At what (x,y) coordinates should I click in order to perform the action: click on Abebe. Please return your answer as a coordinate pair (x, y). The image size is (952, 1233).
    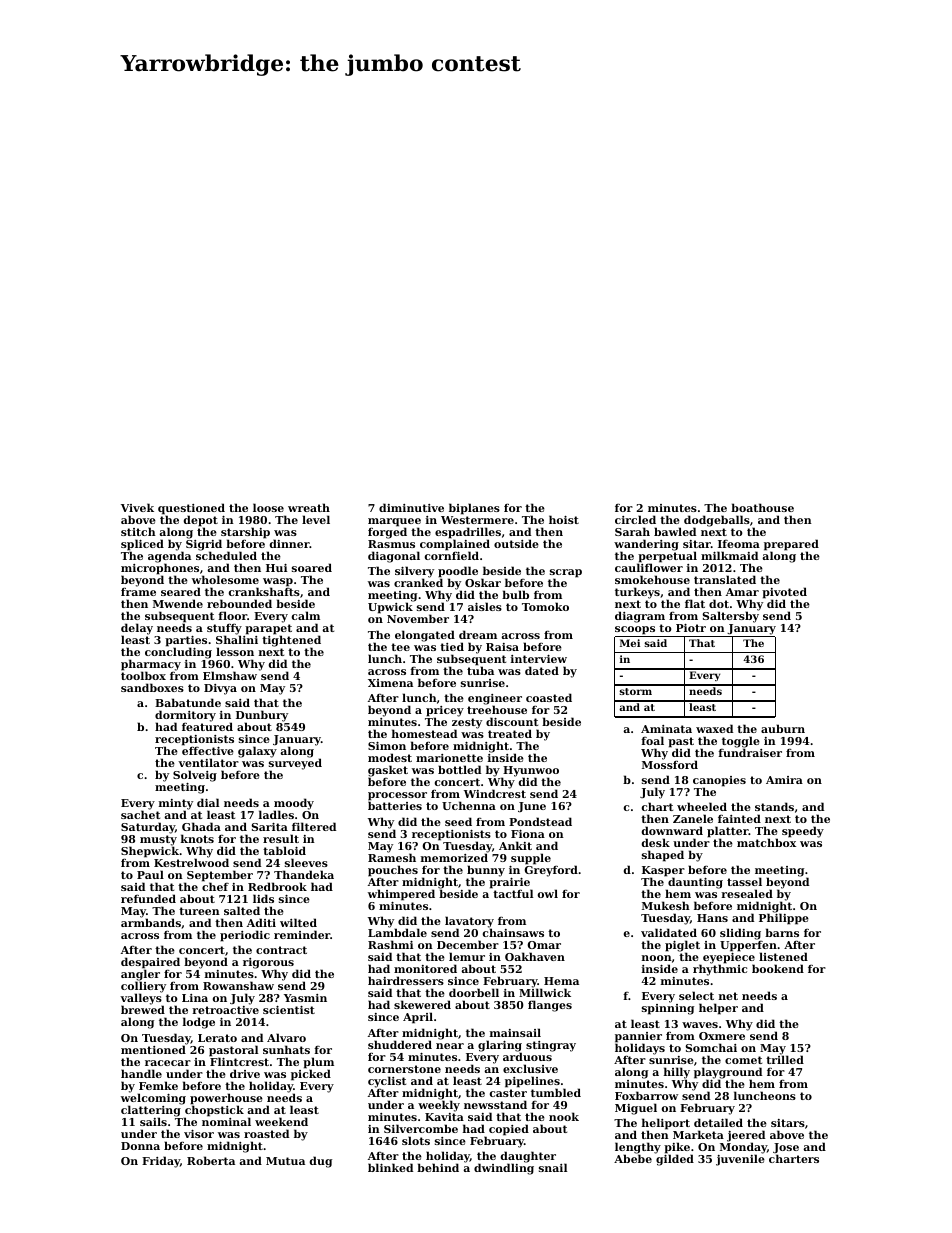
    Looking at the image, I should click on (633, 1159).
